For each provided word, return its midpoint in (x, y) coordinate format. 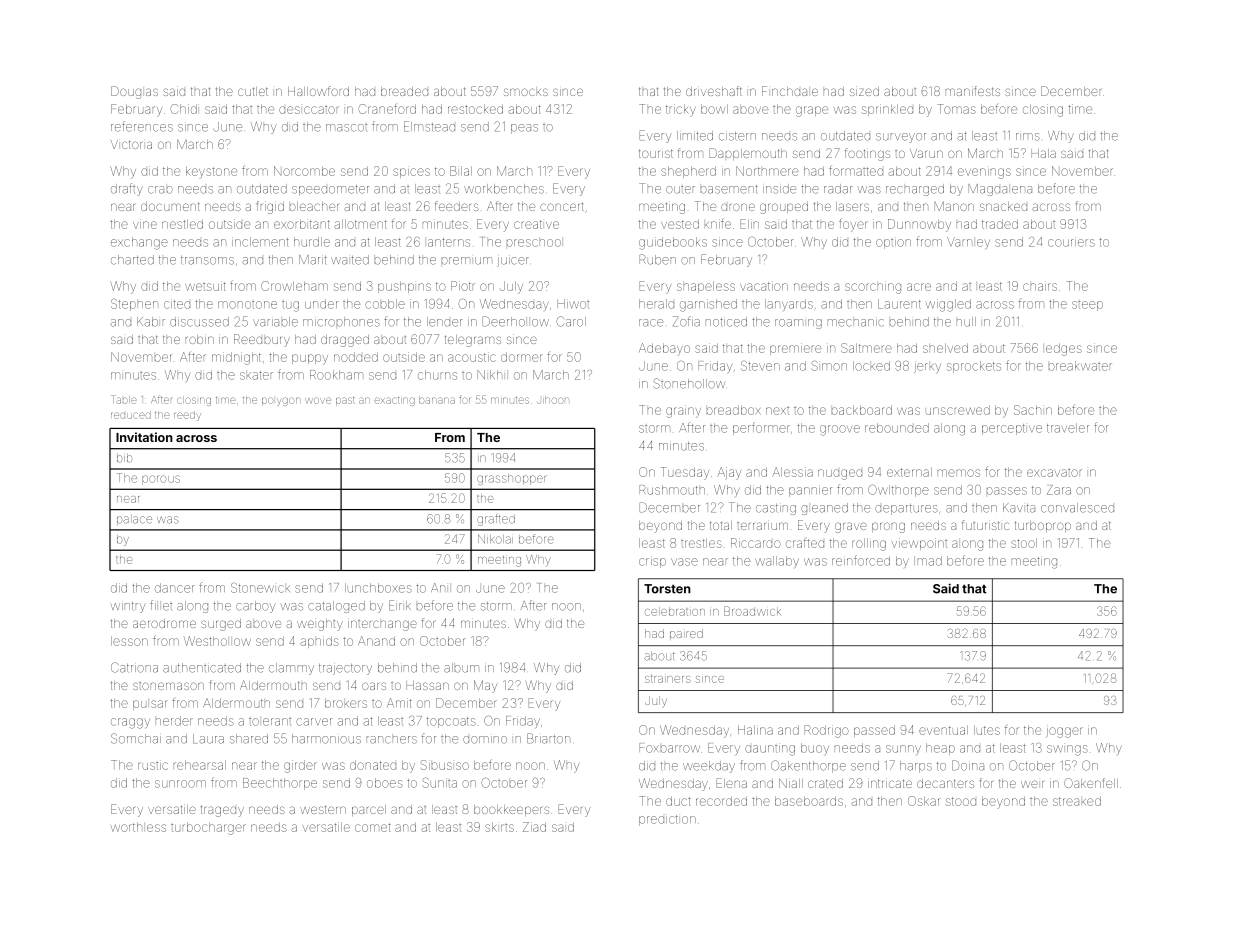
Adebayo (664, 349)
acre (919, 287)
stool (1024, 543)
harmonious (326, 739)
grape (812, 111)
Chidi (183, 109)
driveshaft (714, 91)
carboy (256, 607)
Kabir (151, 322)
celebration (675, 611)
